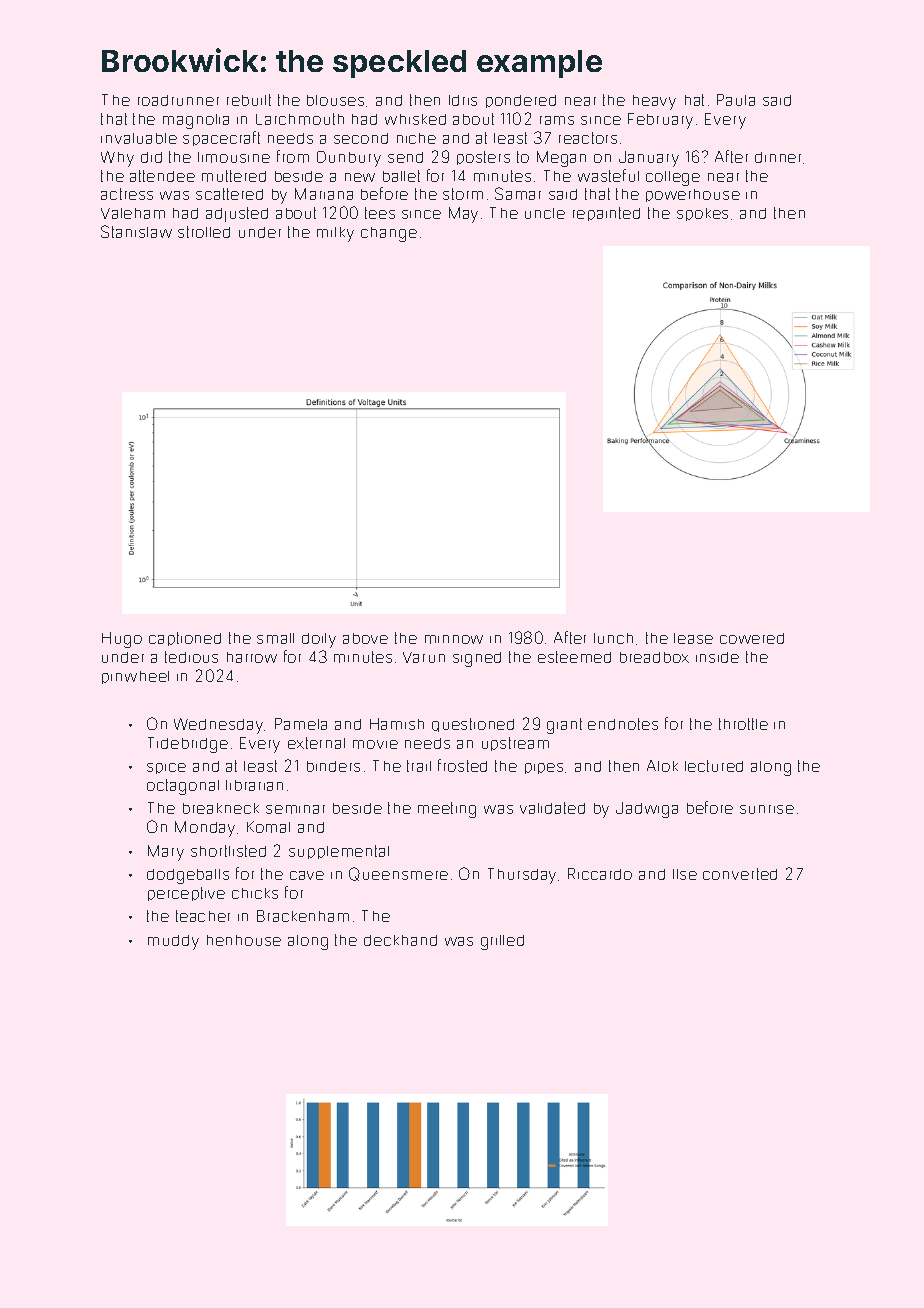 This screenshot has width=924, height=1308. I want to click on muddy, so click(173, 942).
